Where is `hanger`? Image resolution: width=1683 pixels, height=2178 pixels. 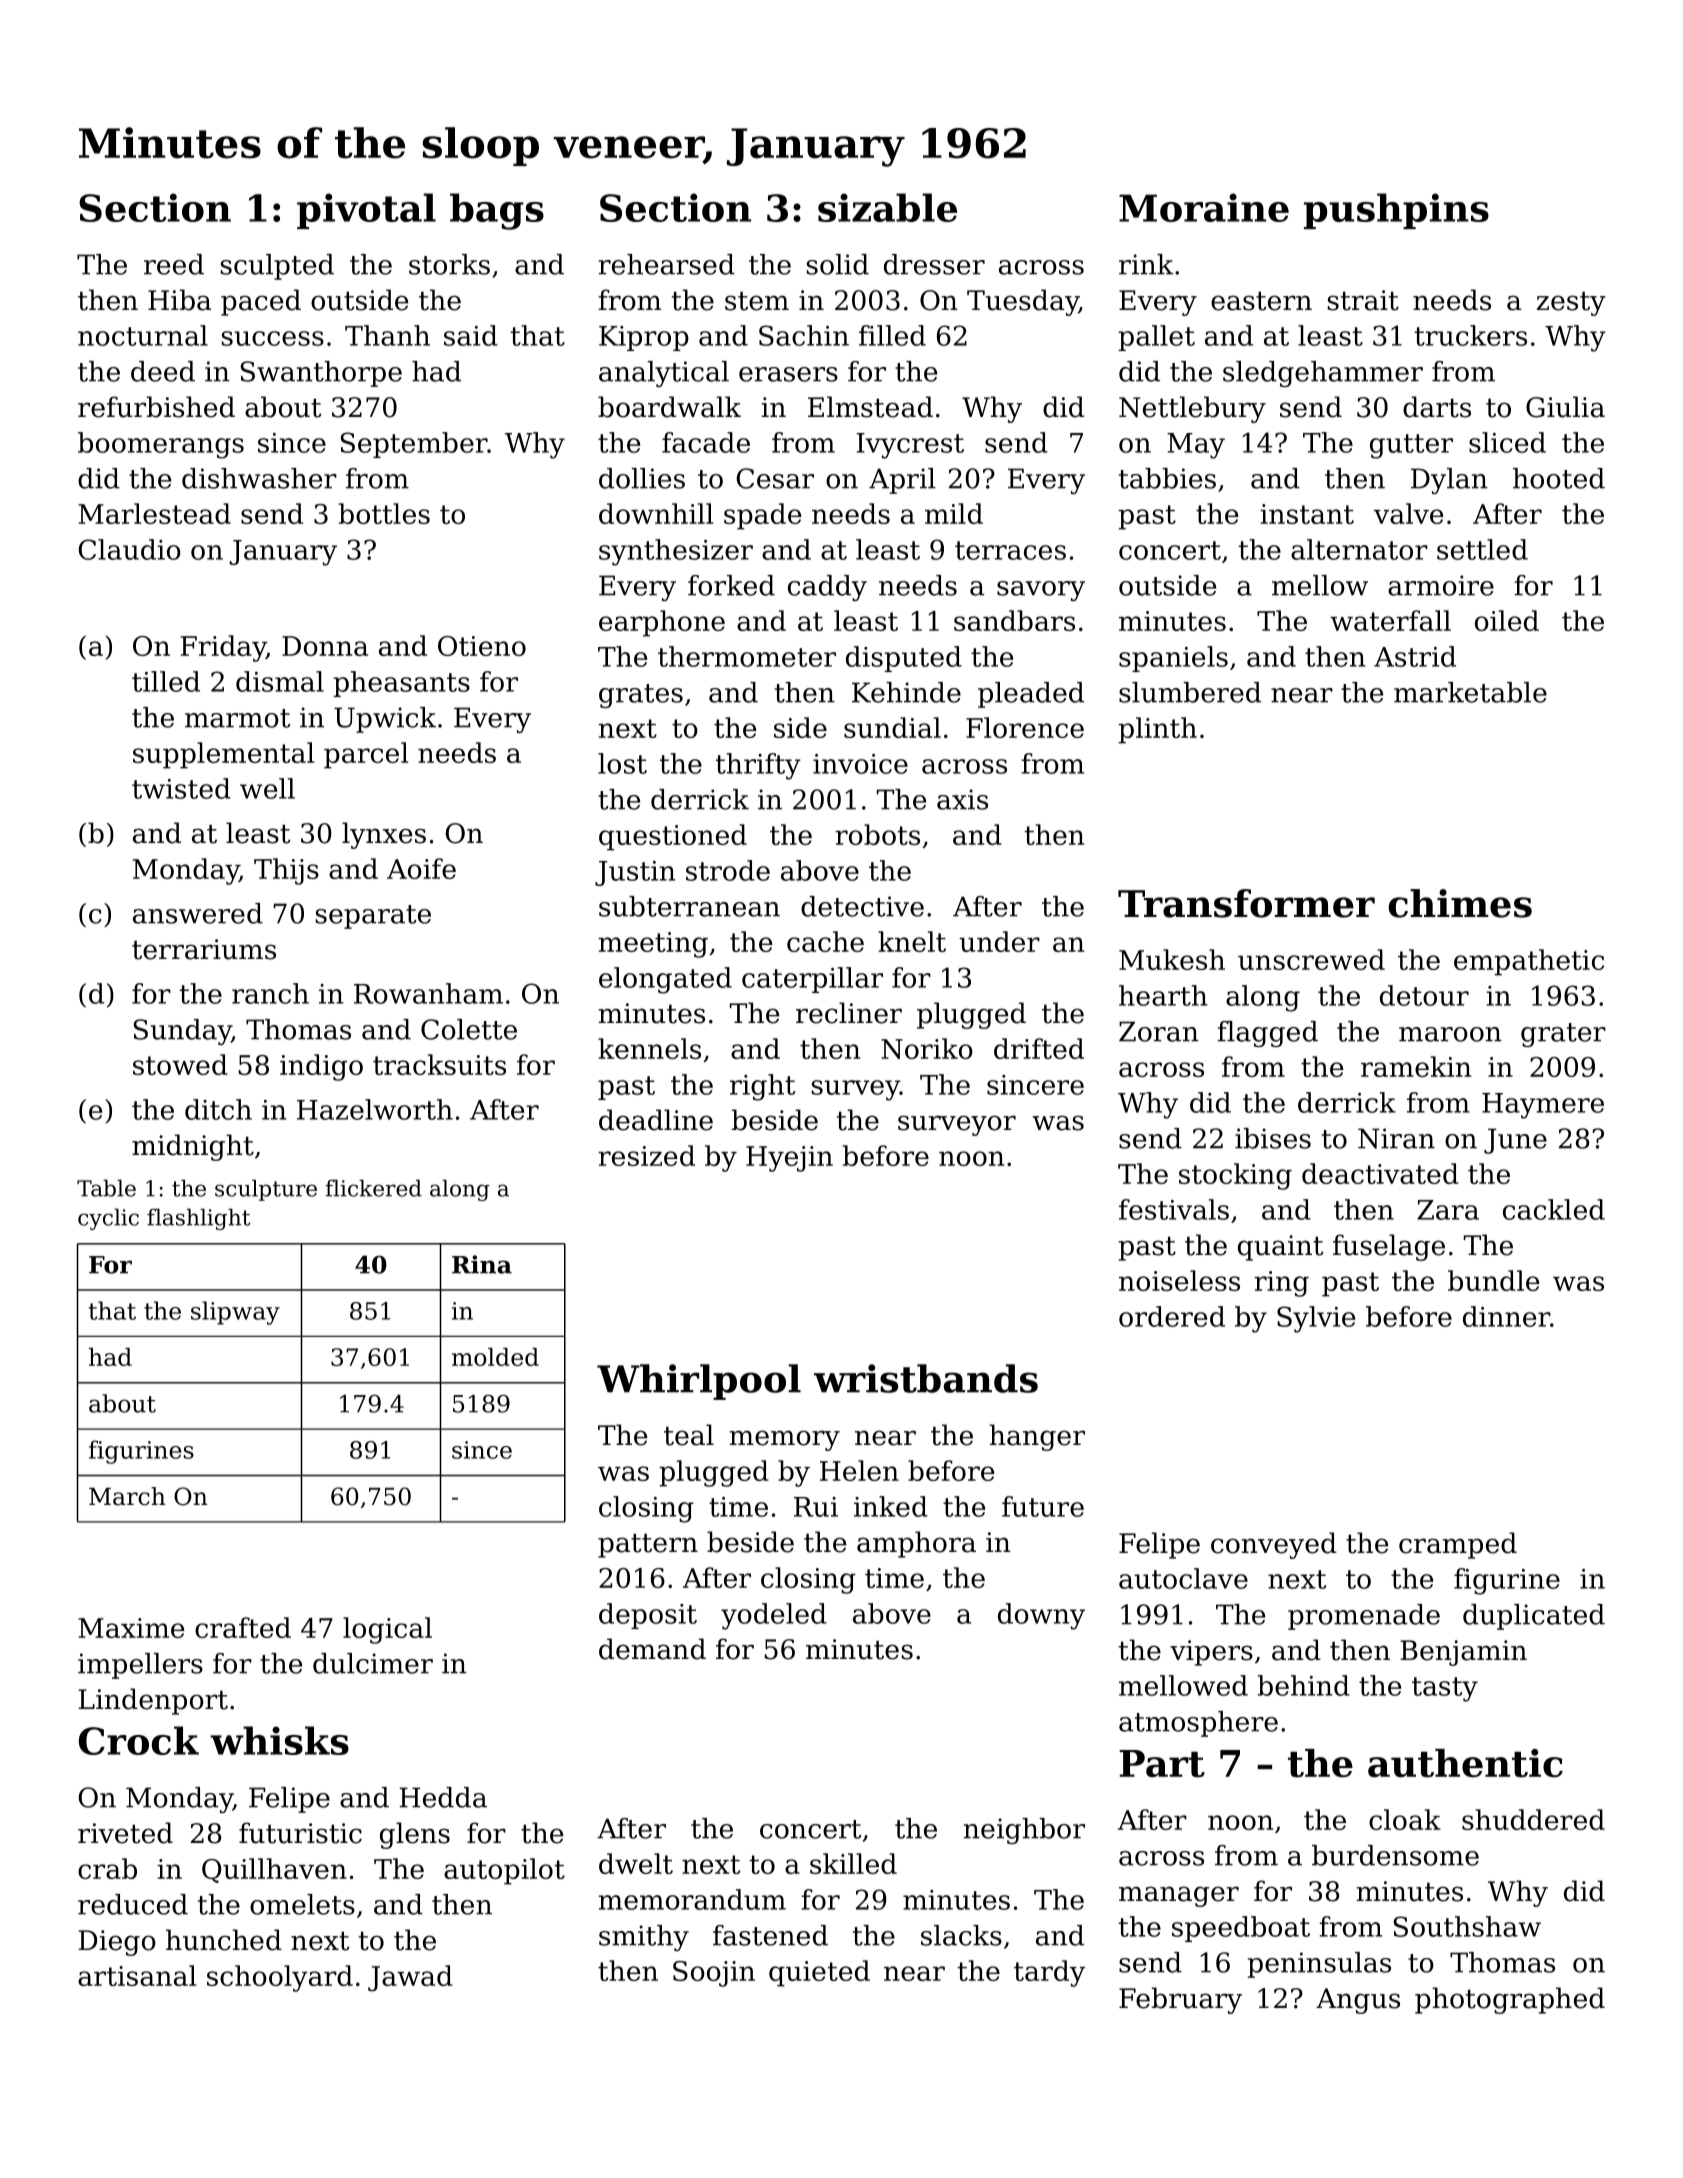
hanger is located at coordinates (1037, 1437).
